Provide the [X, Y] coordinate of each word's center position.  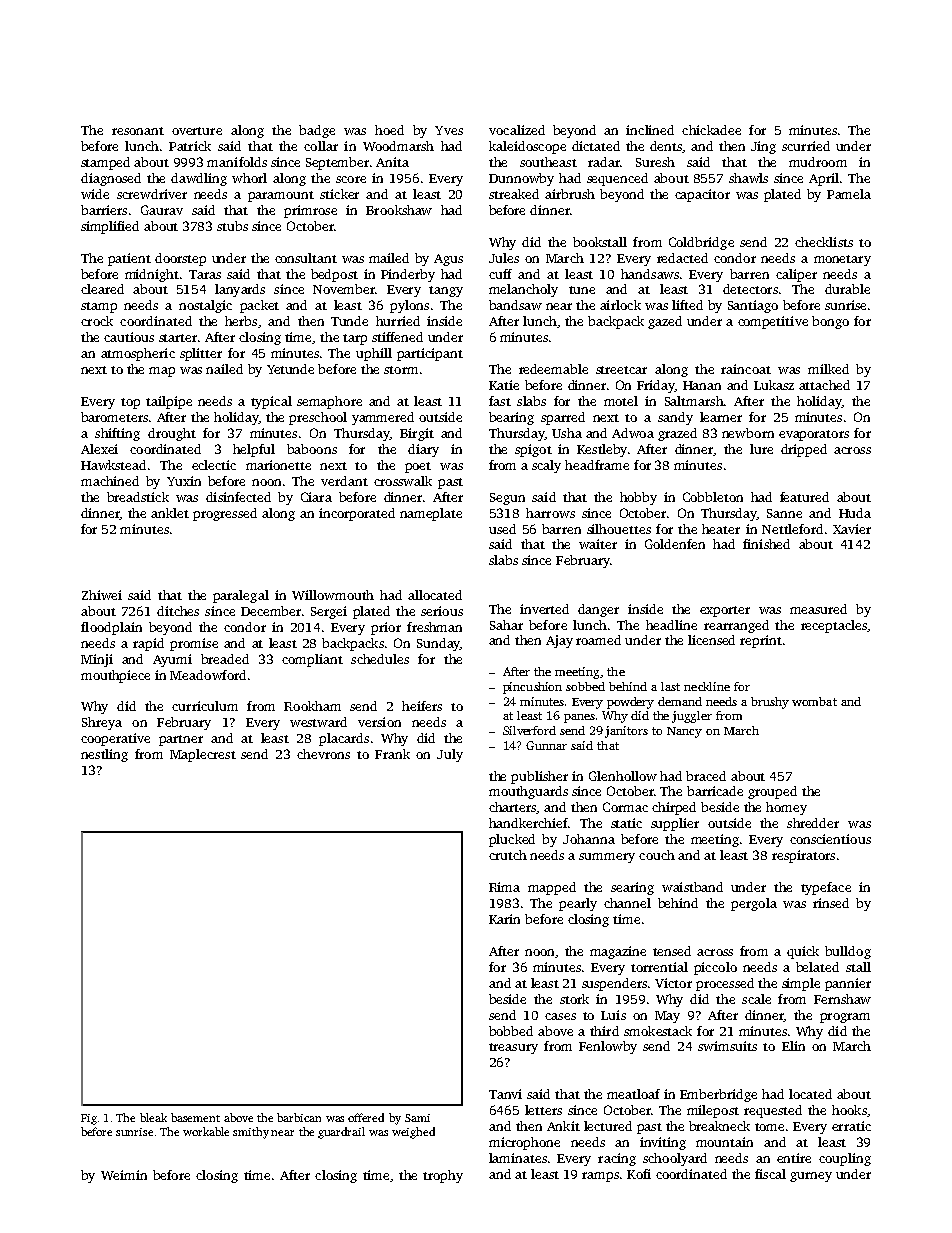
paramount [281, 196]
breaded [225, 659]
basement [195, 1117]
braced [706, 776]
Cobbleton [713, 497]
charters [513, 808]
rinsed [831, 903]
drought [172, 434]
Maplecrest [203, 755]
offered [366, 1117]
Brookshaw [399, 210]
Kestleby [602, 450]
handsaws [650, 274]
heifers [422, 706]
